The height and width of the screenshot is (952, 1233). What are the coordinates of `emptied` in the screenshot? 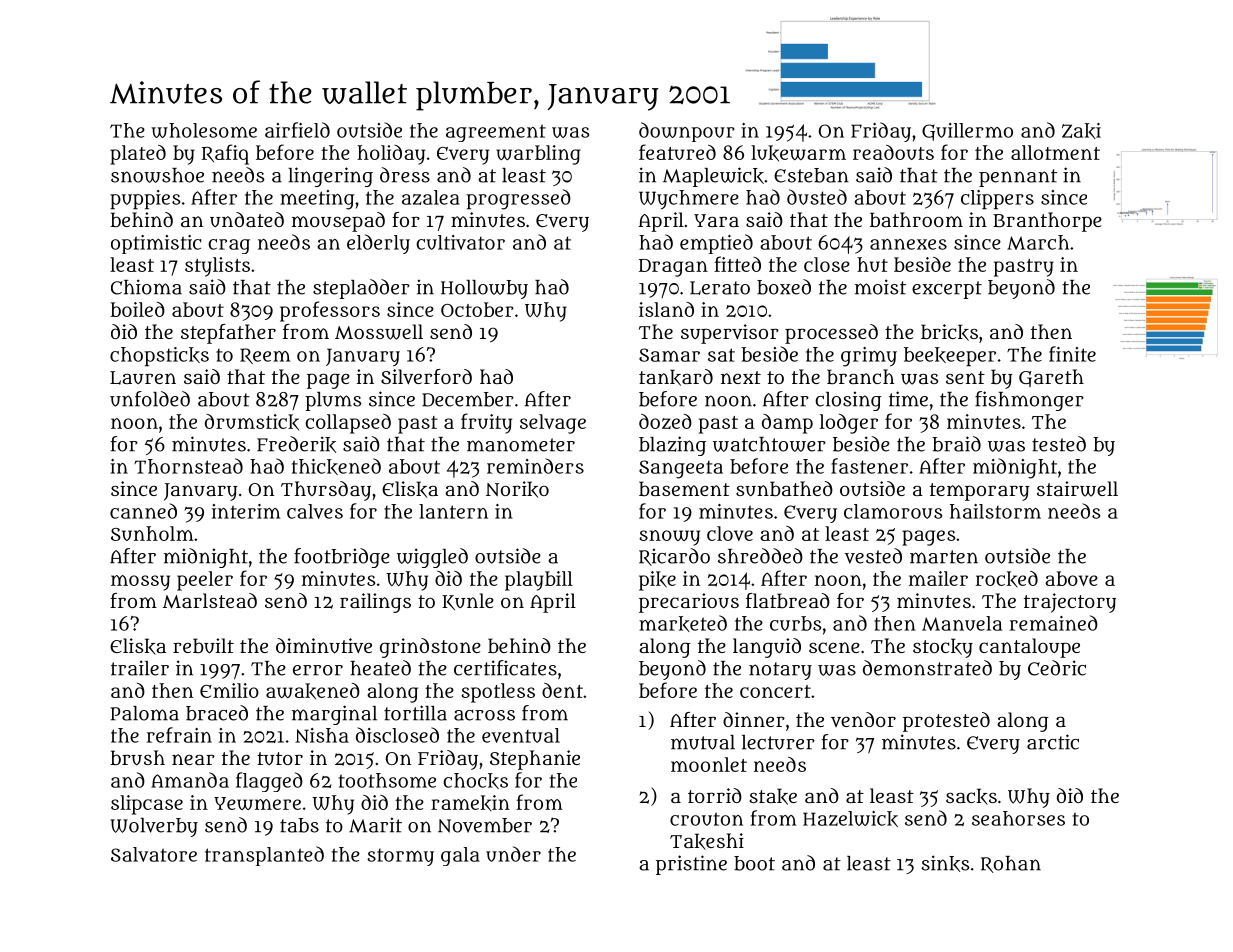 It's located at (716, 244).
